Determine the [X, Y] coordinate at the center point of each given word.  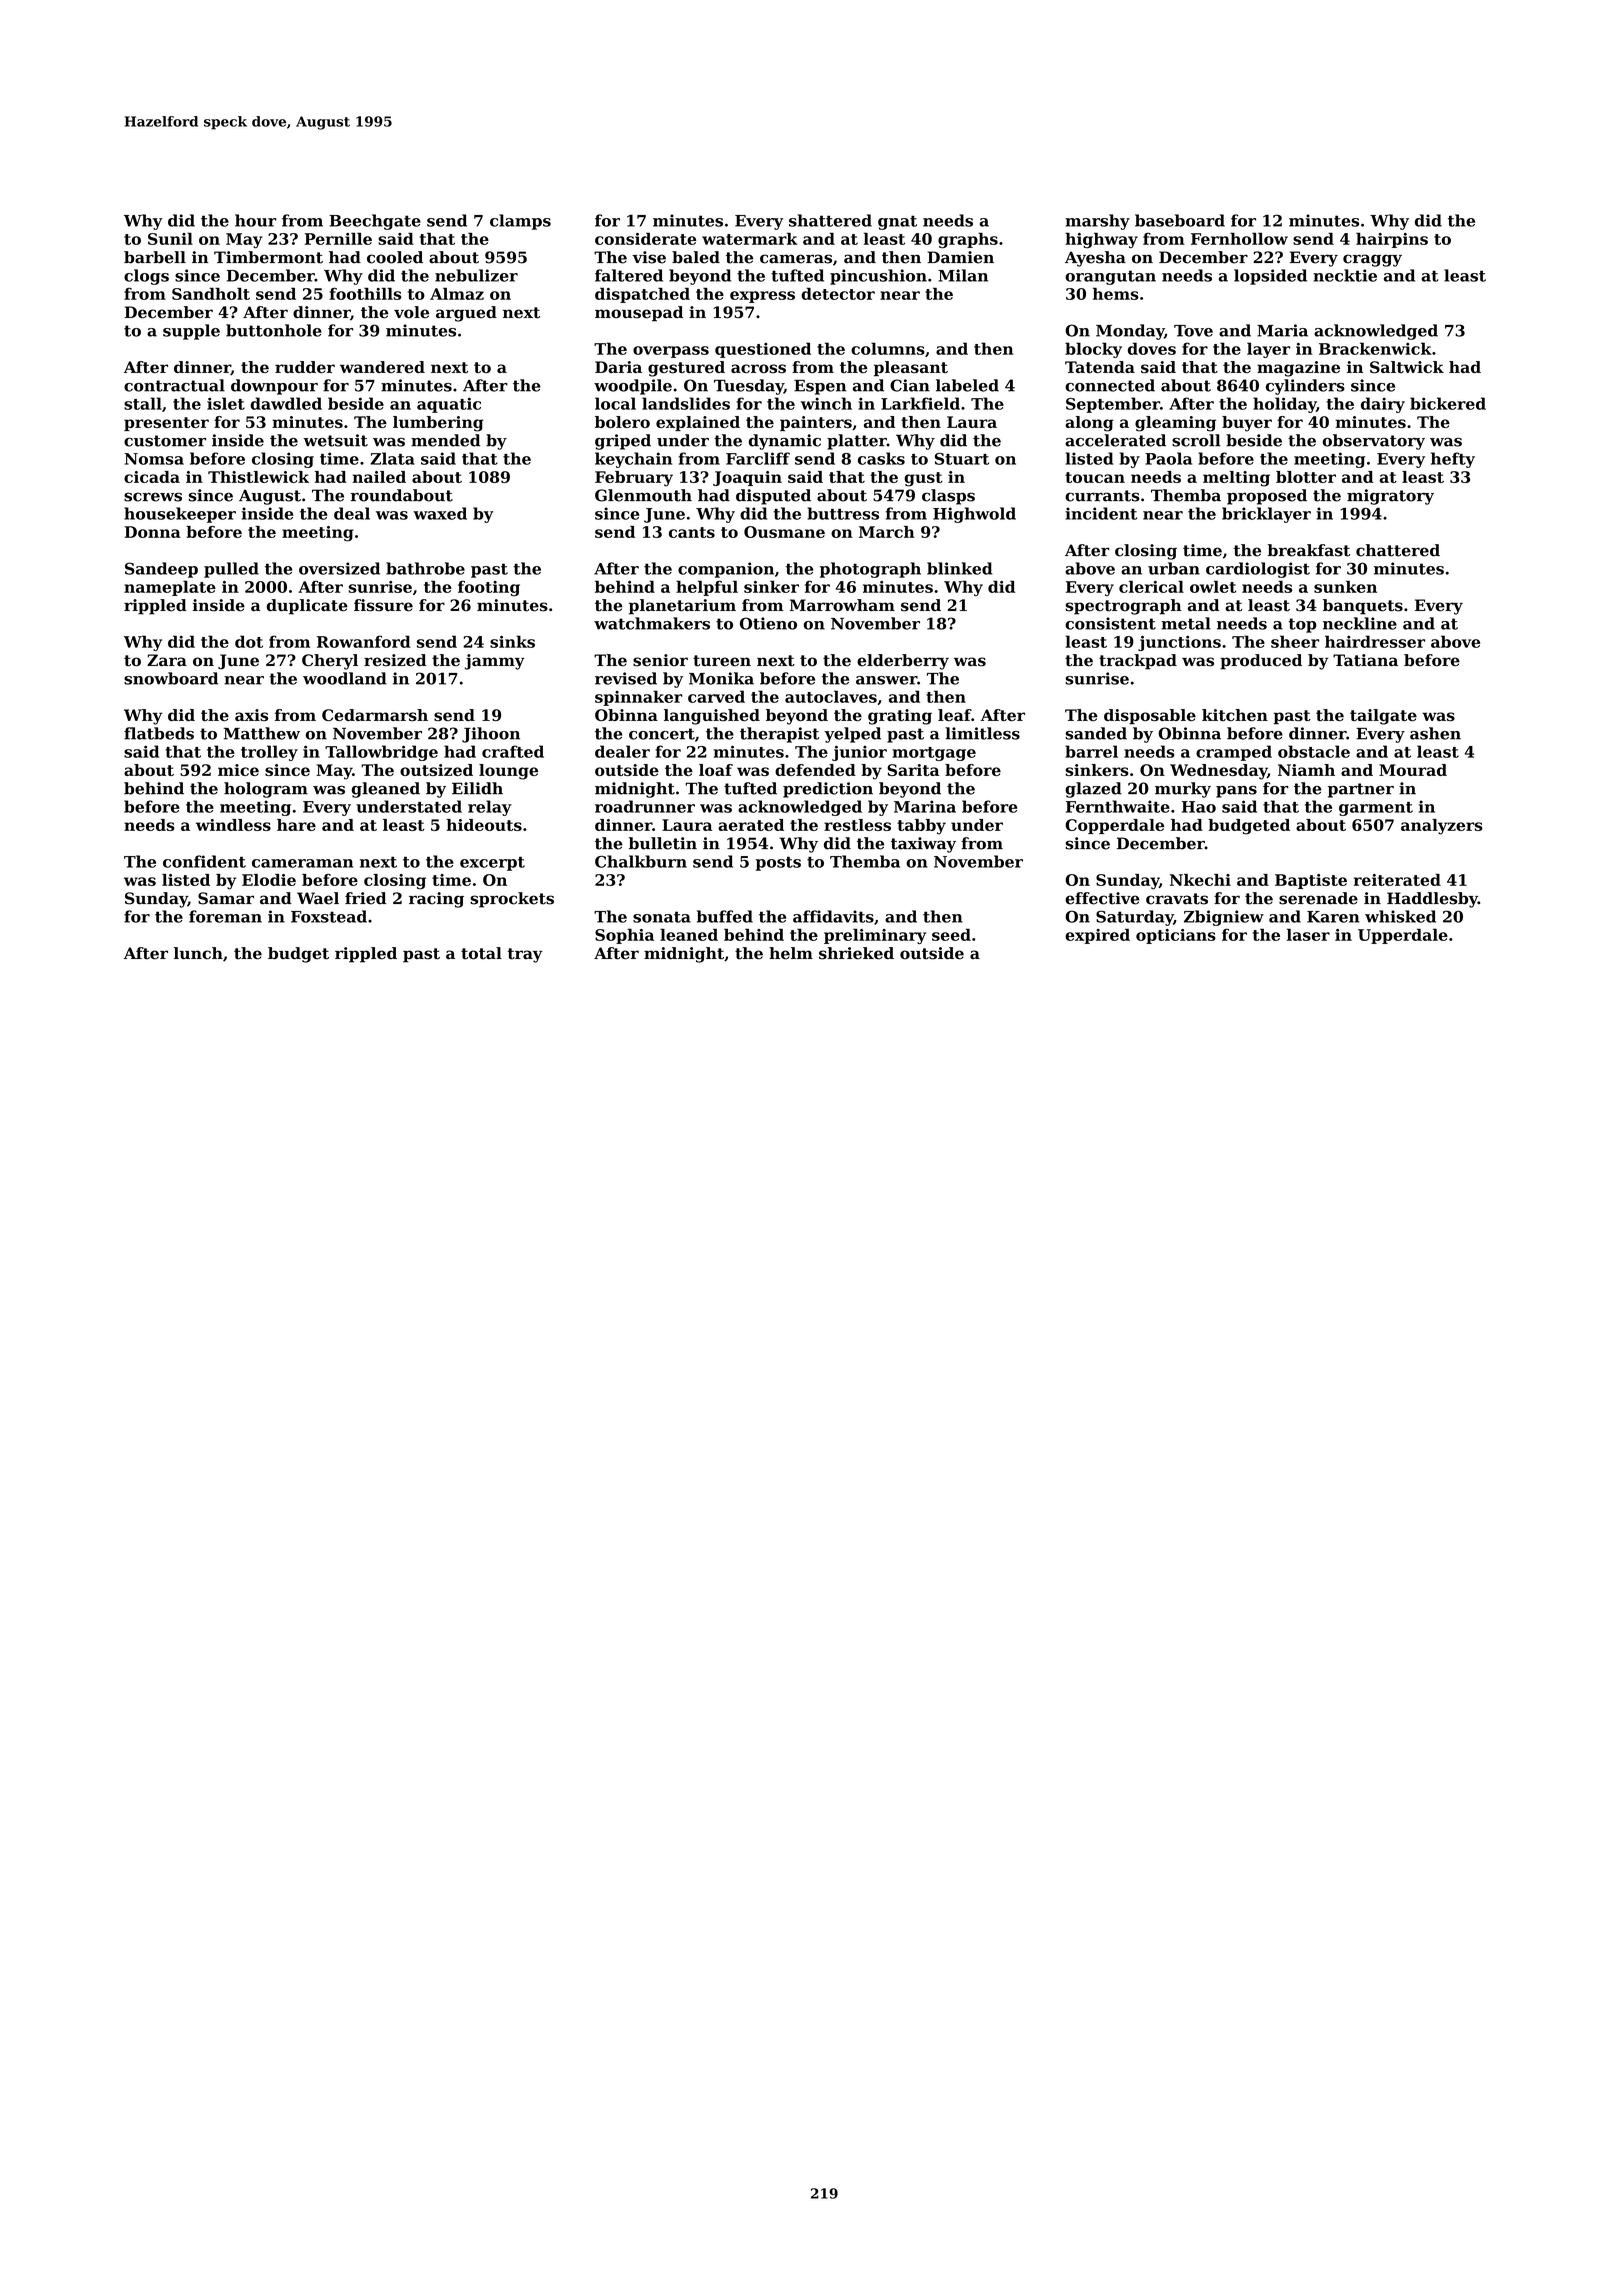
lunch [198, 953]
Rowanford [364, 641]
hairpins [1392, 240]
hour [256, 220]
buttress [843, 513]
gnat [897, 222]
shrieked [856, 953]
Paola [1168, 458]
